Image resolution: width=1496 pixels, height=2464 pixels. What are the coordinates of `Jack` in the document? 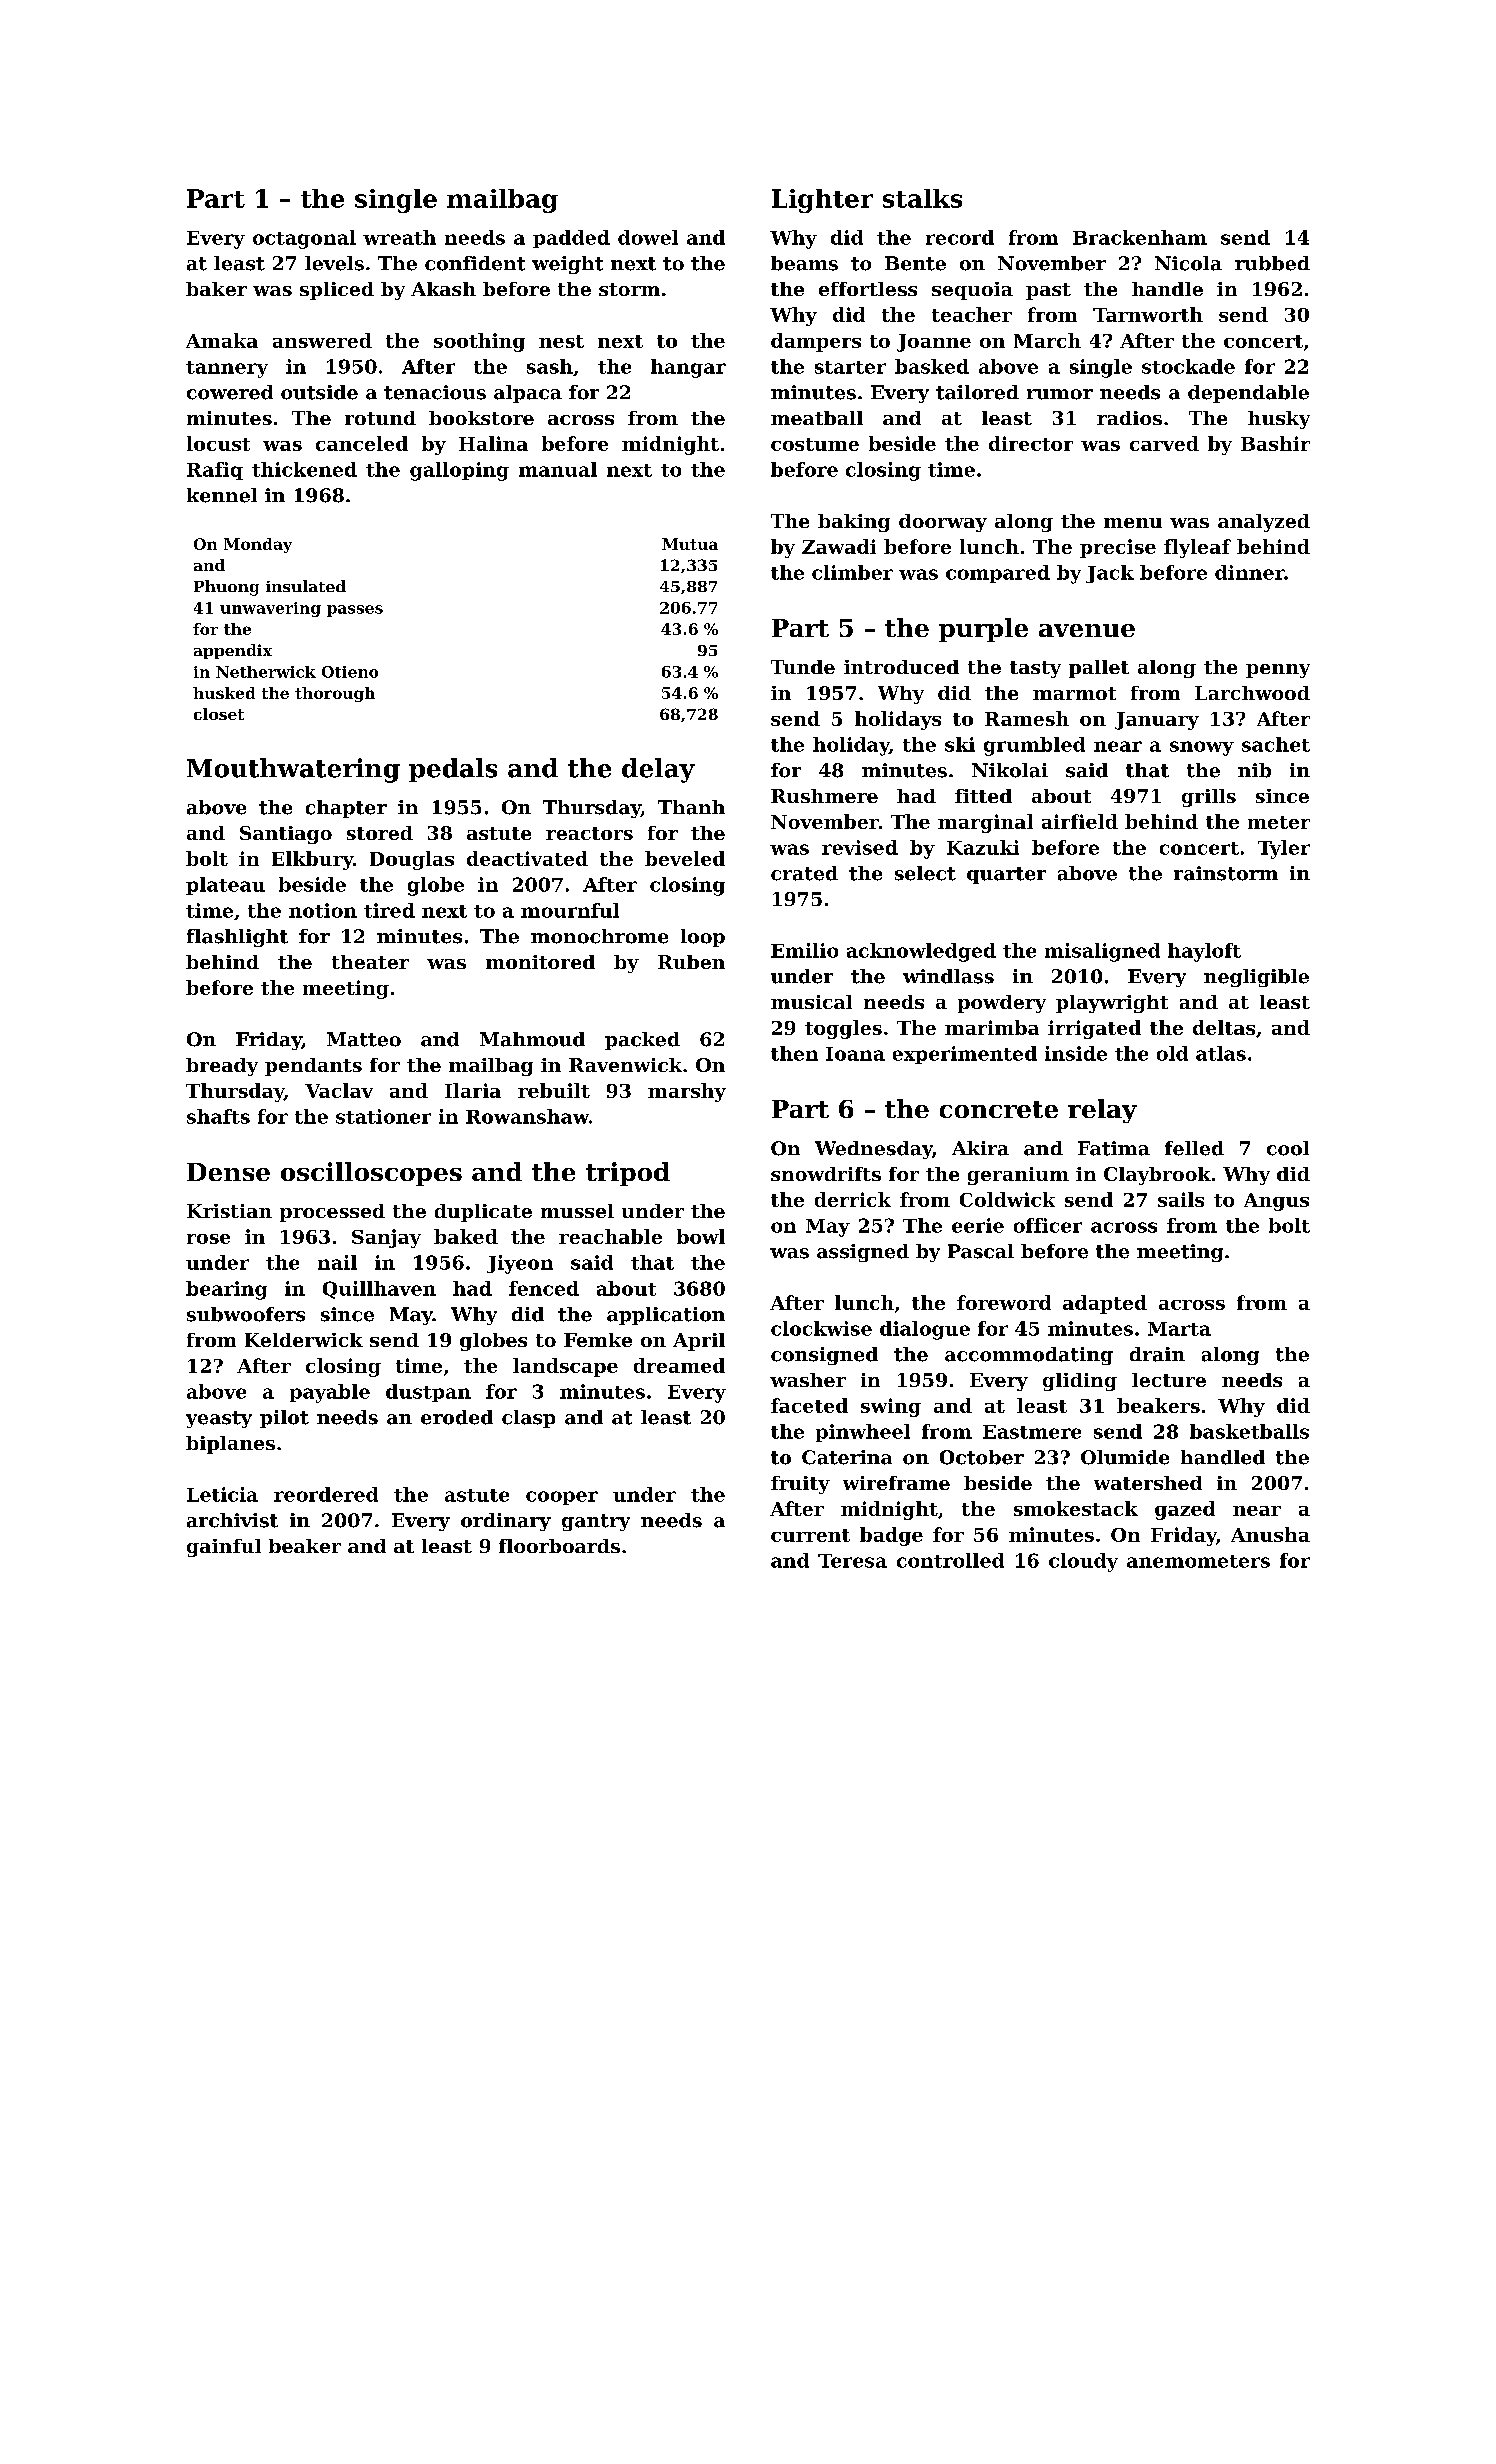 It's located at (1110, 574).
